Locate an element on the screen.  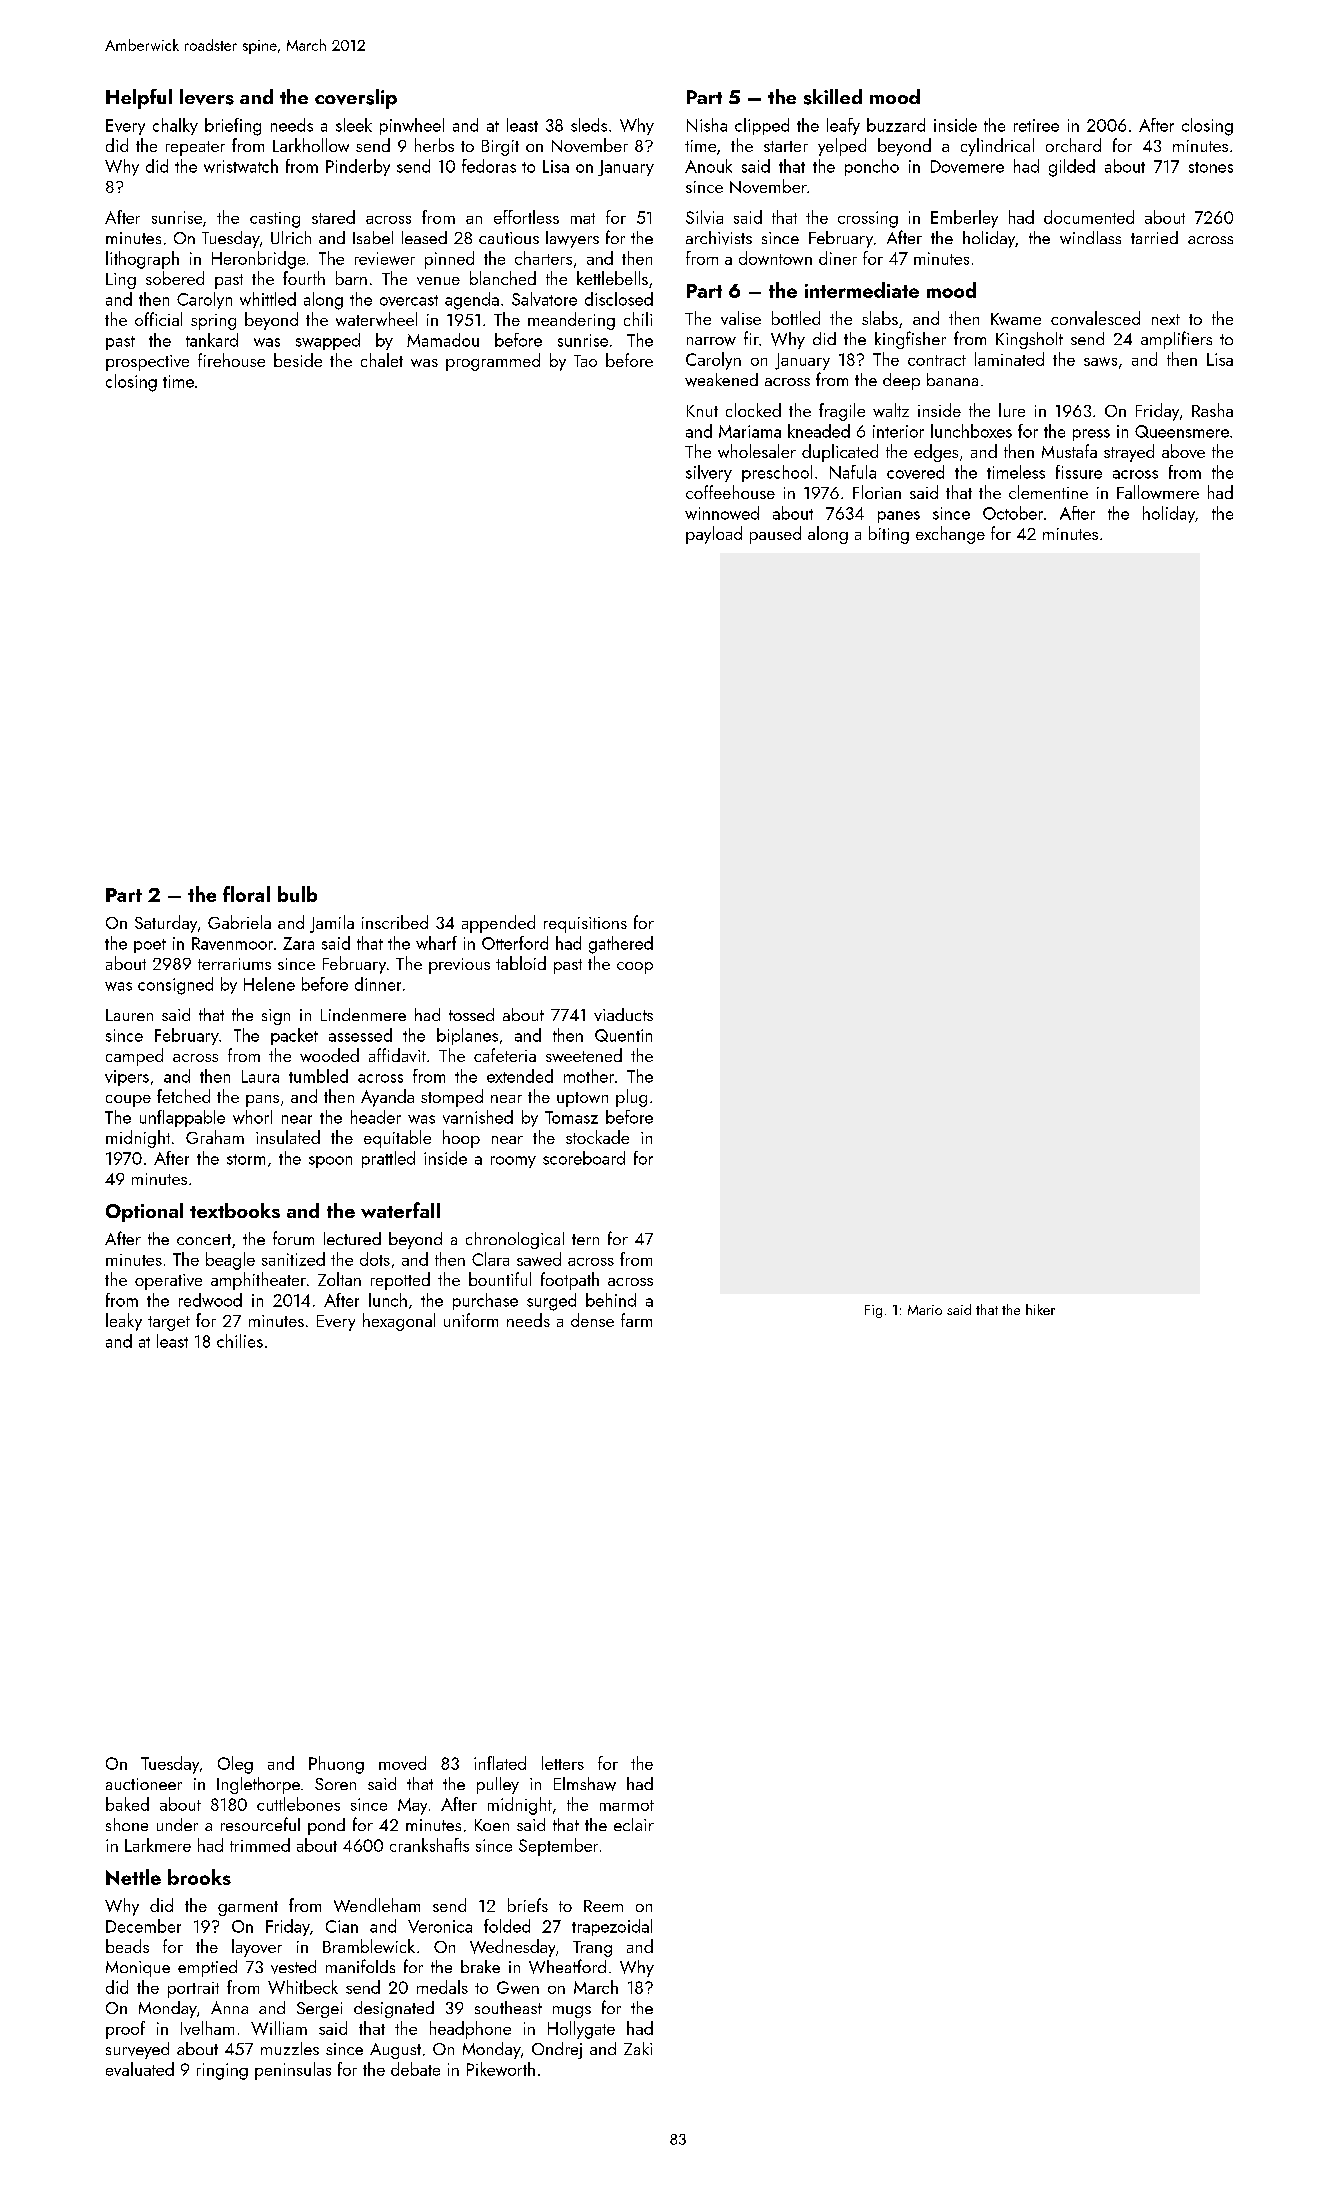
coop is located at coordinates (635, 968).
